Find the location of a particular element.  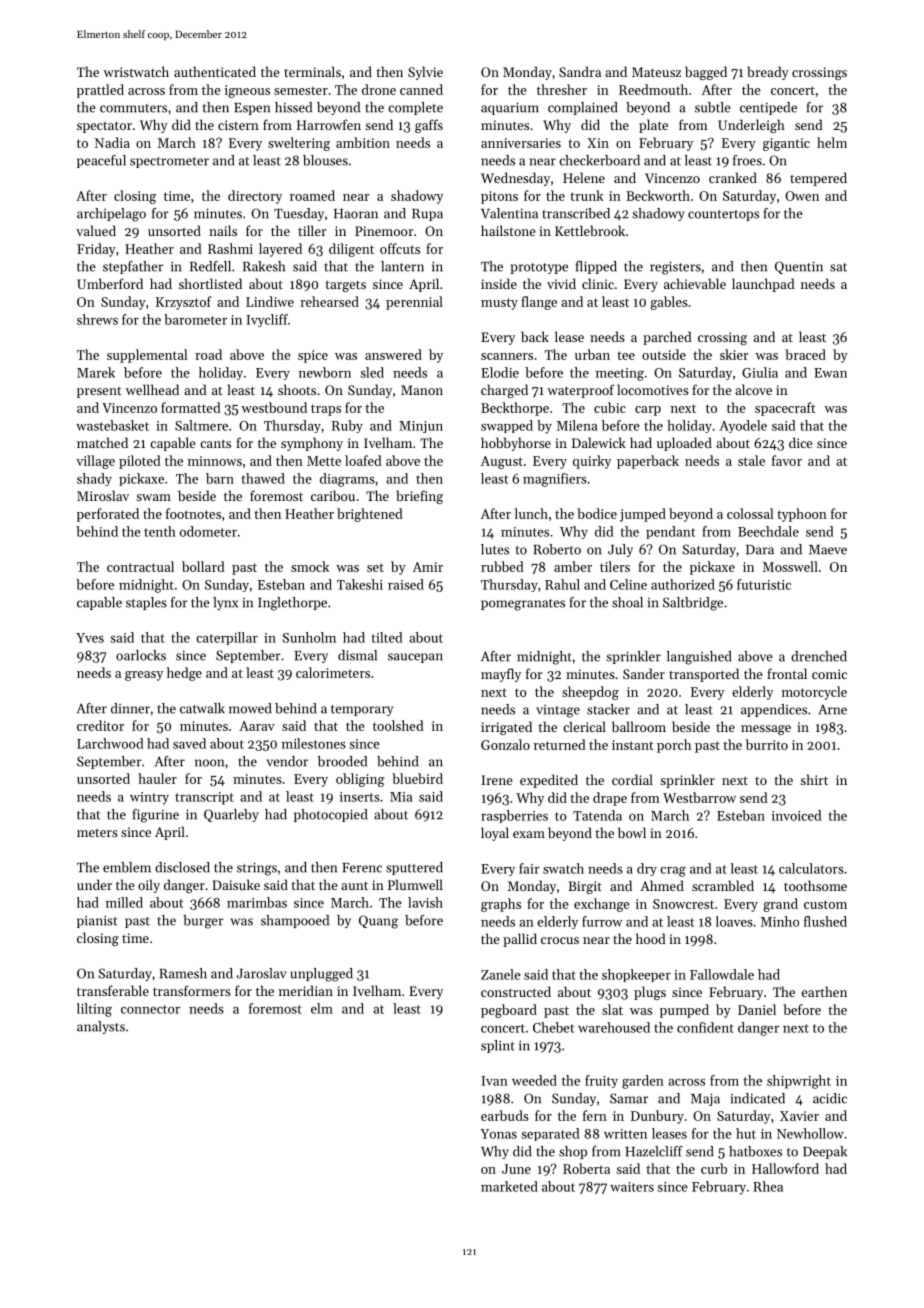

Daniel is located at coordinates (757, 1009).
